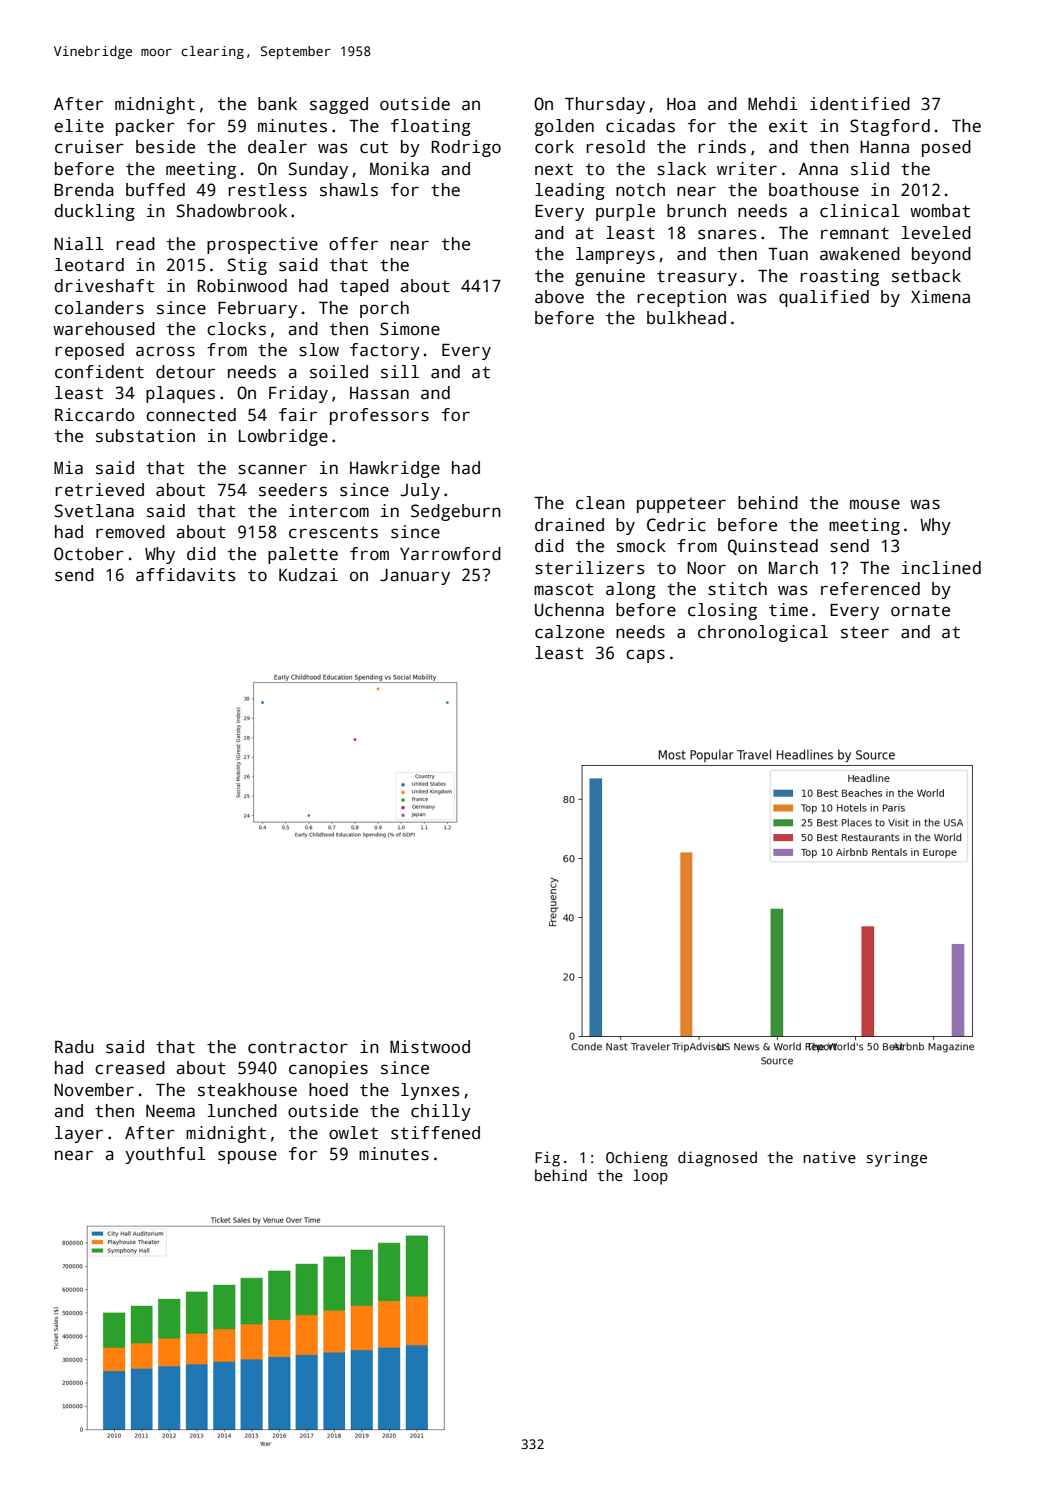  I want to click on Tuan, so click(788, 254).
